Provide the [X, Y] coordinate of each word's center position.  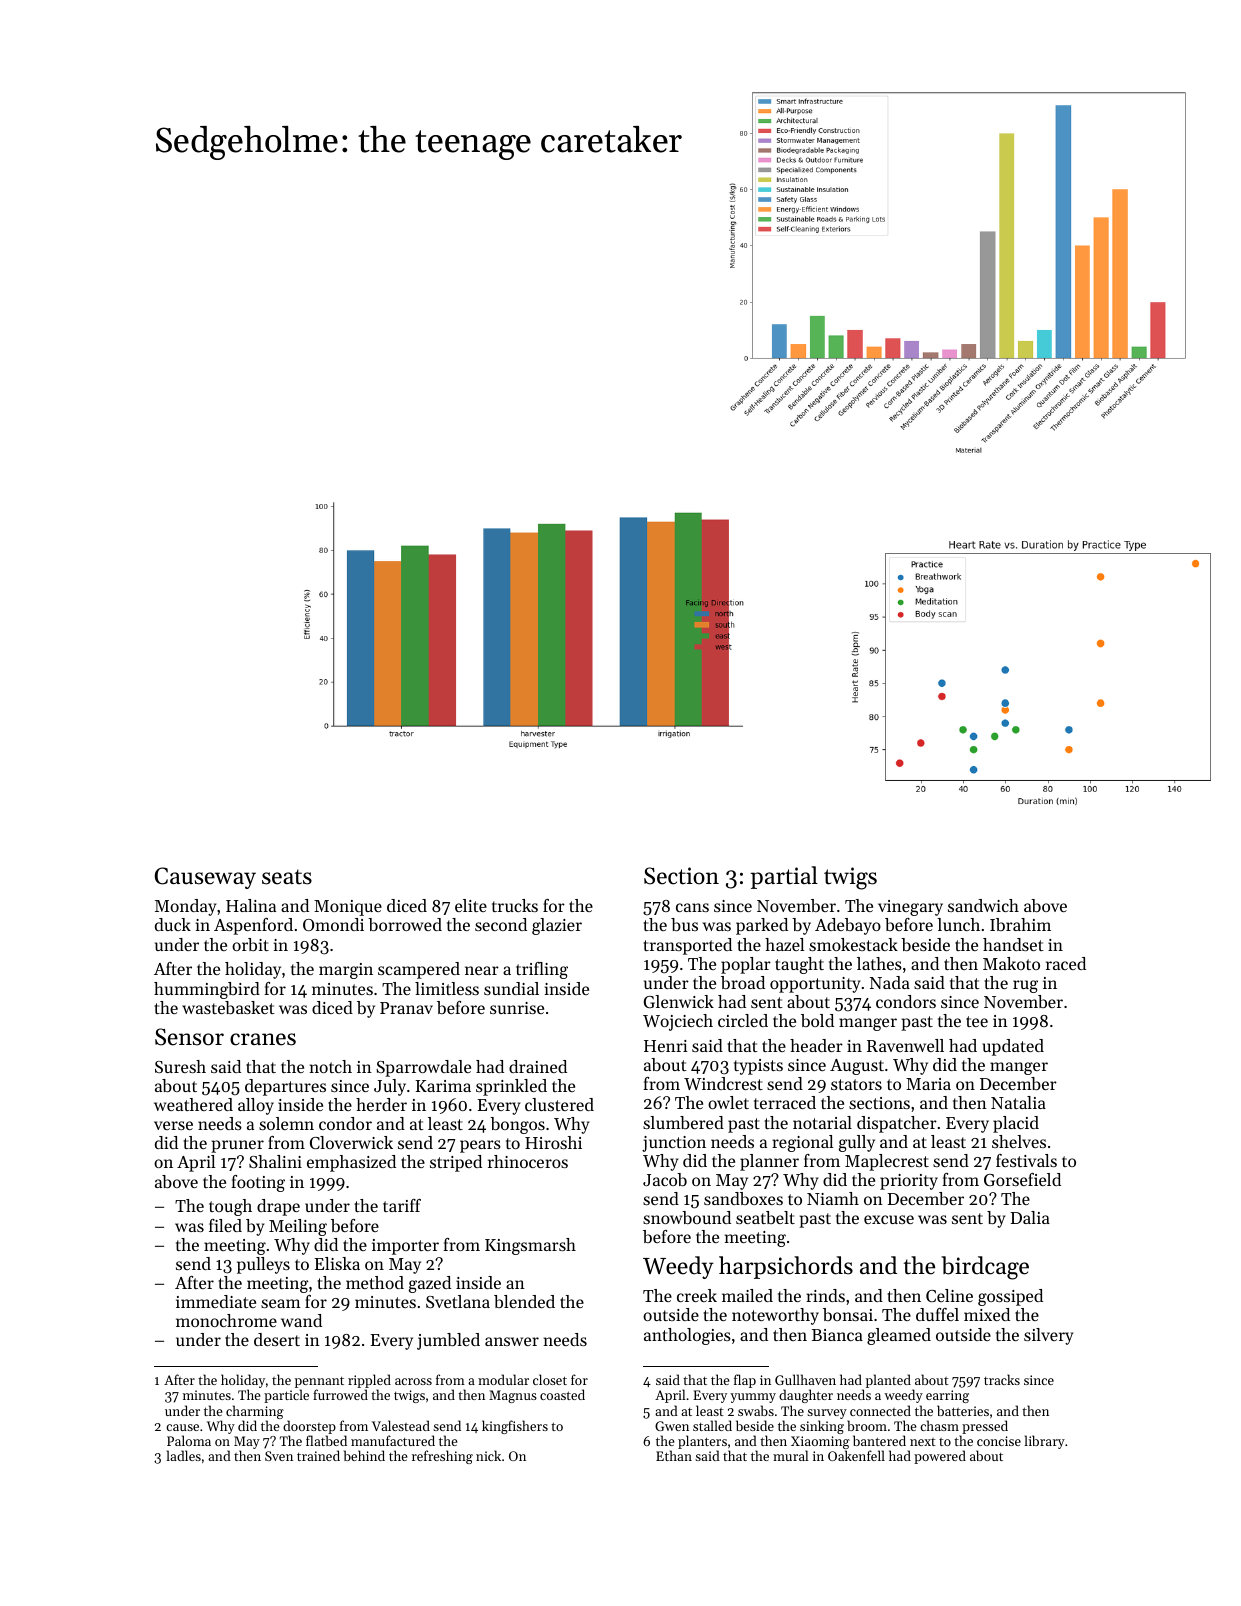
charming [255, 1412]
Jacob [665, 1179]
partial [784, 877]
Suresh [180, 1066]
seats [287, 877]
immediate [216, 1301]
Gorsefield [1022, 1179]
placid [1016, 1124]
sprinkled [511, 1087]
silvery [1048, 1336]
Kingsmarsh [530, 1246]
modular [503, 1379]
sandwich [983, 905]
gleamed [899, 1336]
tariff [402, 1205]
